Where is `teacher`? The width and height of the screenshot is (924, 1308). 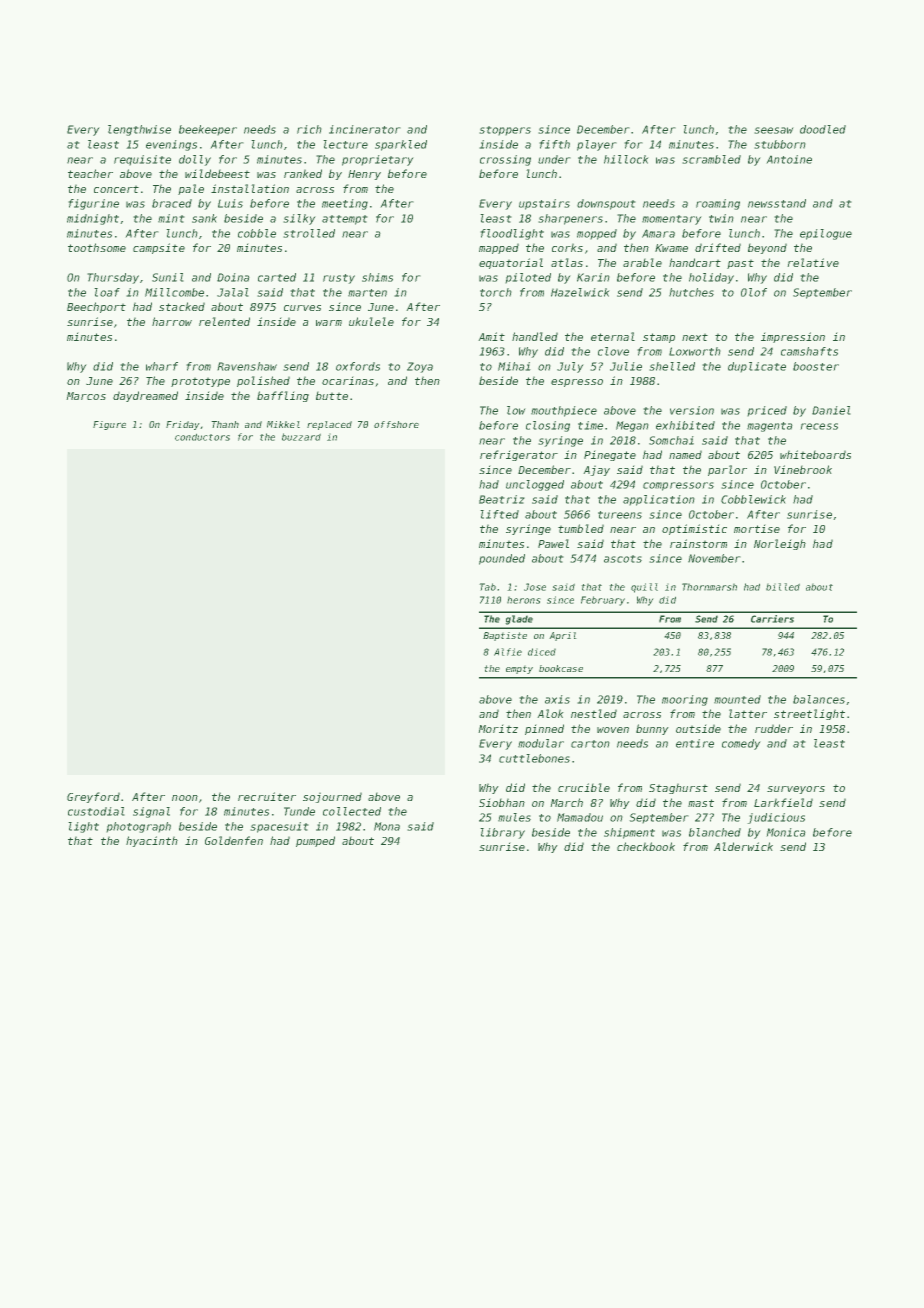
teacher is located at coordinates (90, 173).
